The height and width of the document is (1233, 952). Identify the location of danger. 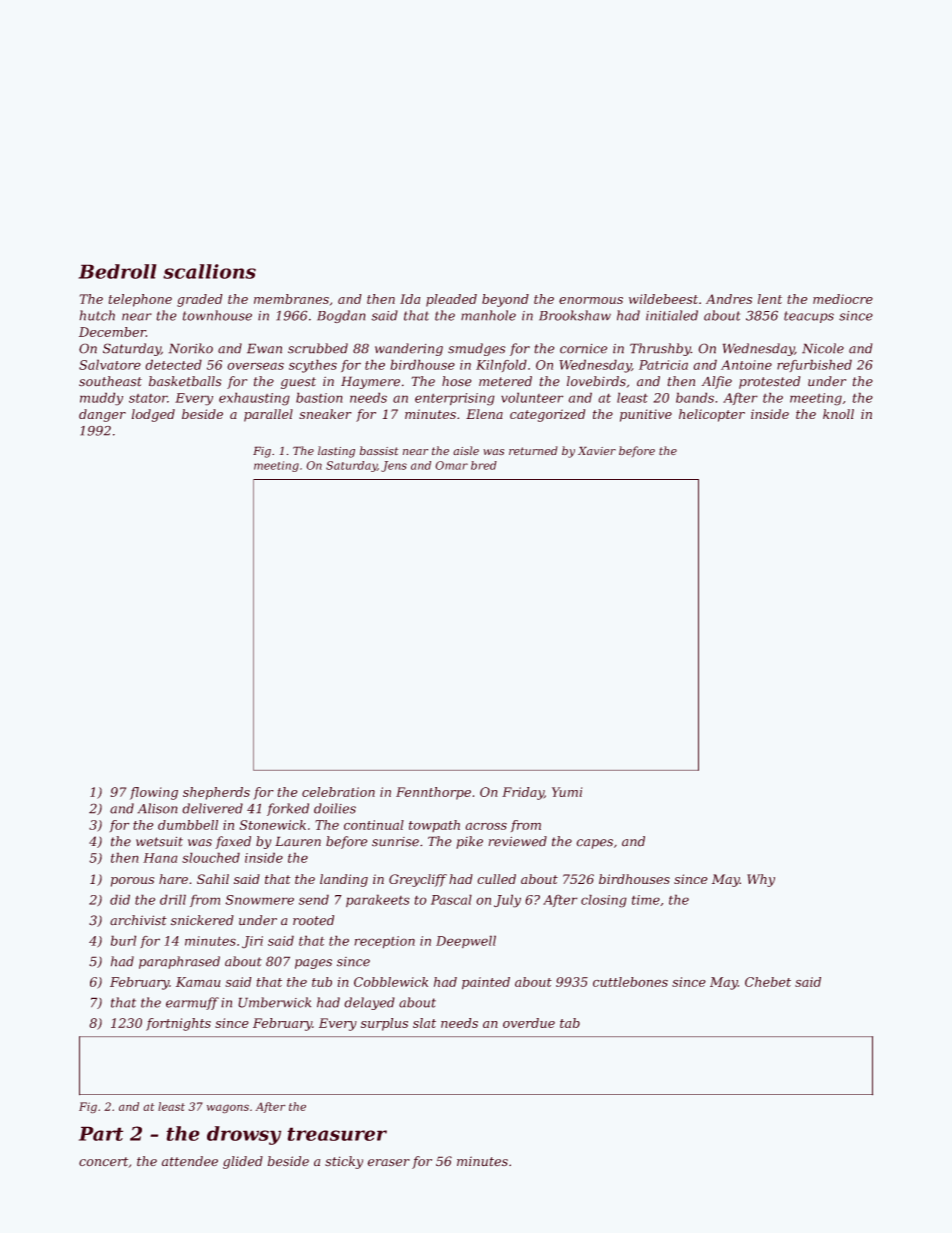
(102, 415).
